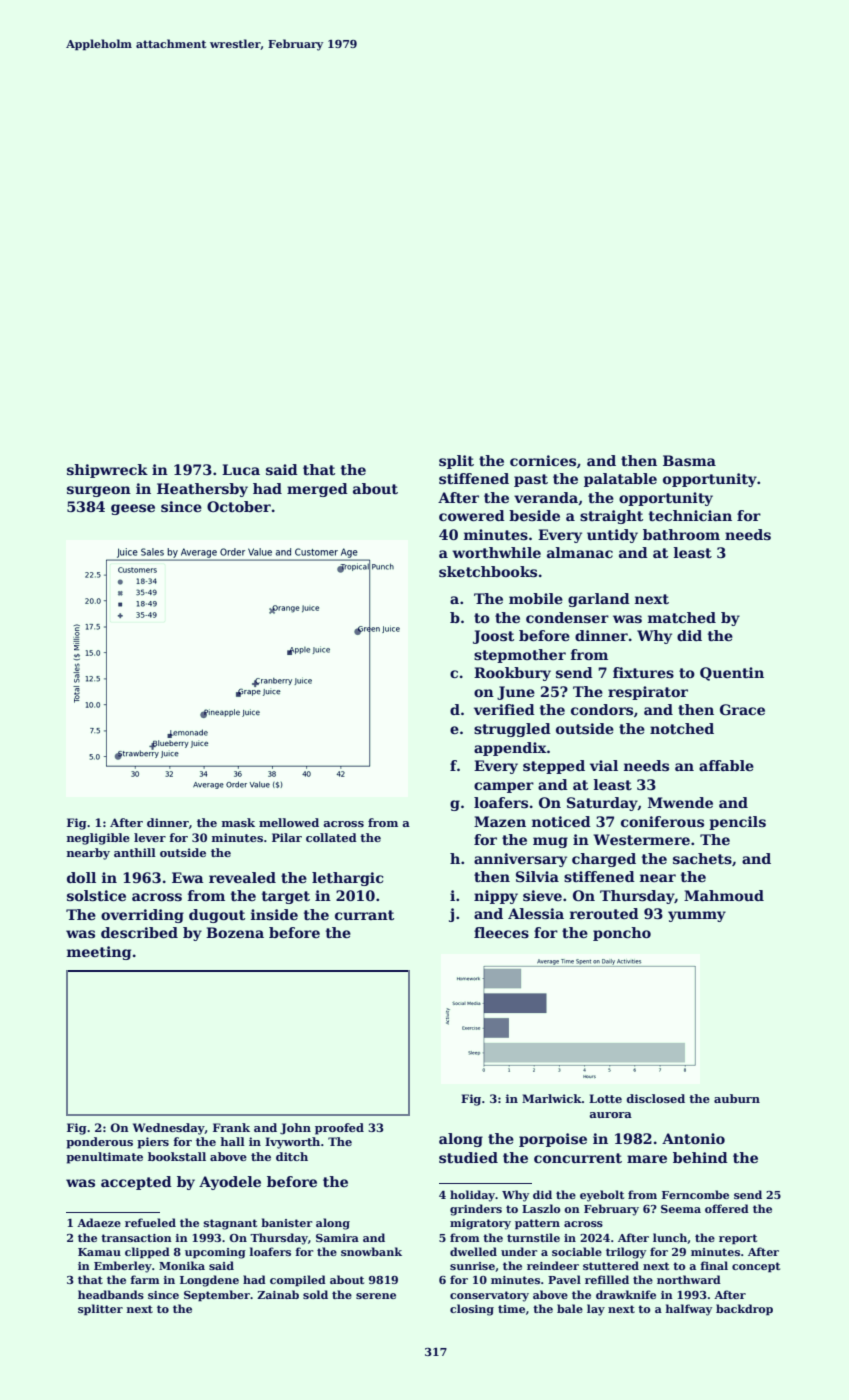 The height and width of the screenshot is (1400, 849). I want to click on shipwreck, so click(107, 471).
